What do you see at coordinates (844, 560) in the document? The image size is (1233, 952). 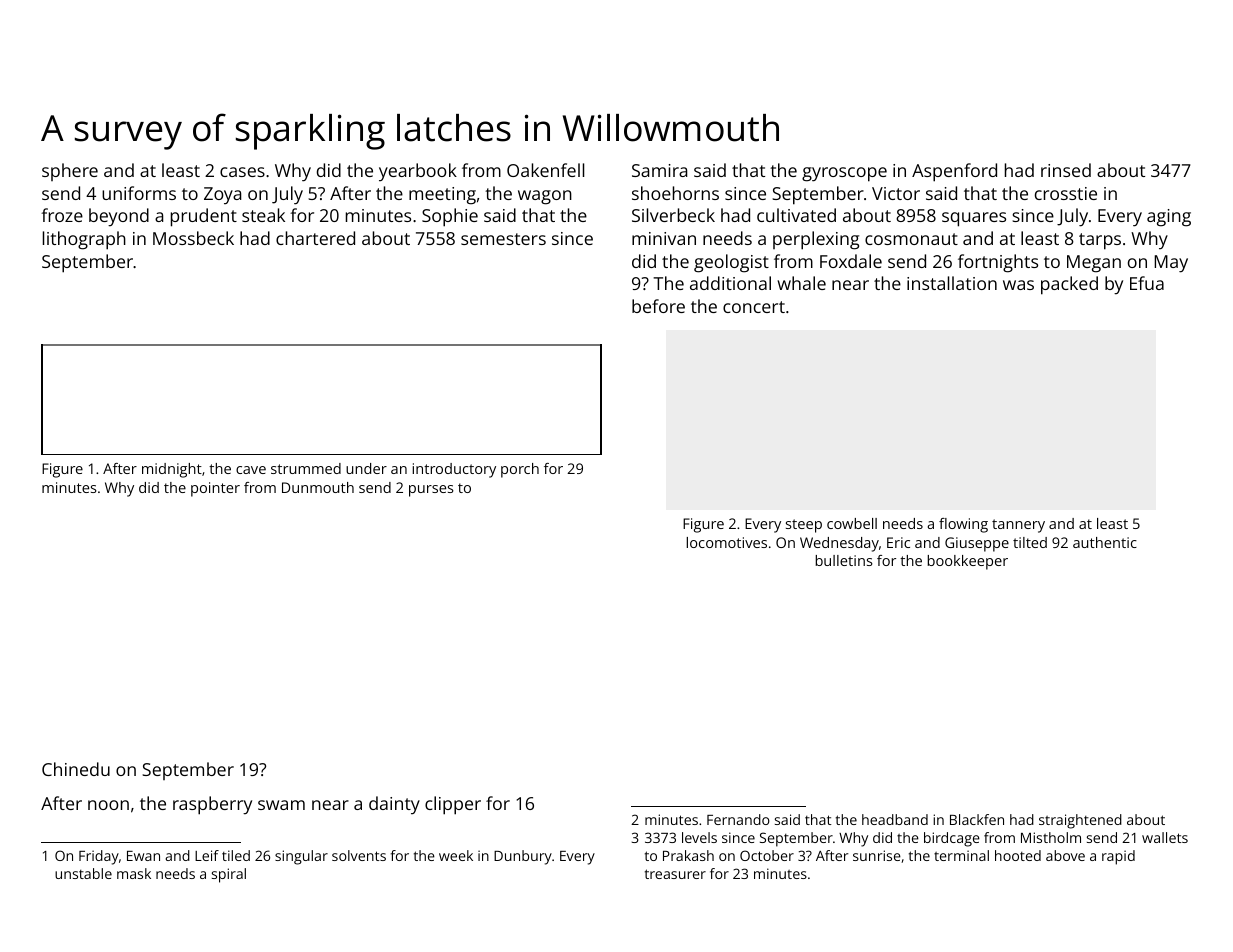 I see `bulletins` at bounding box center [844, 560].
